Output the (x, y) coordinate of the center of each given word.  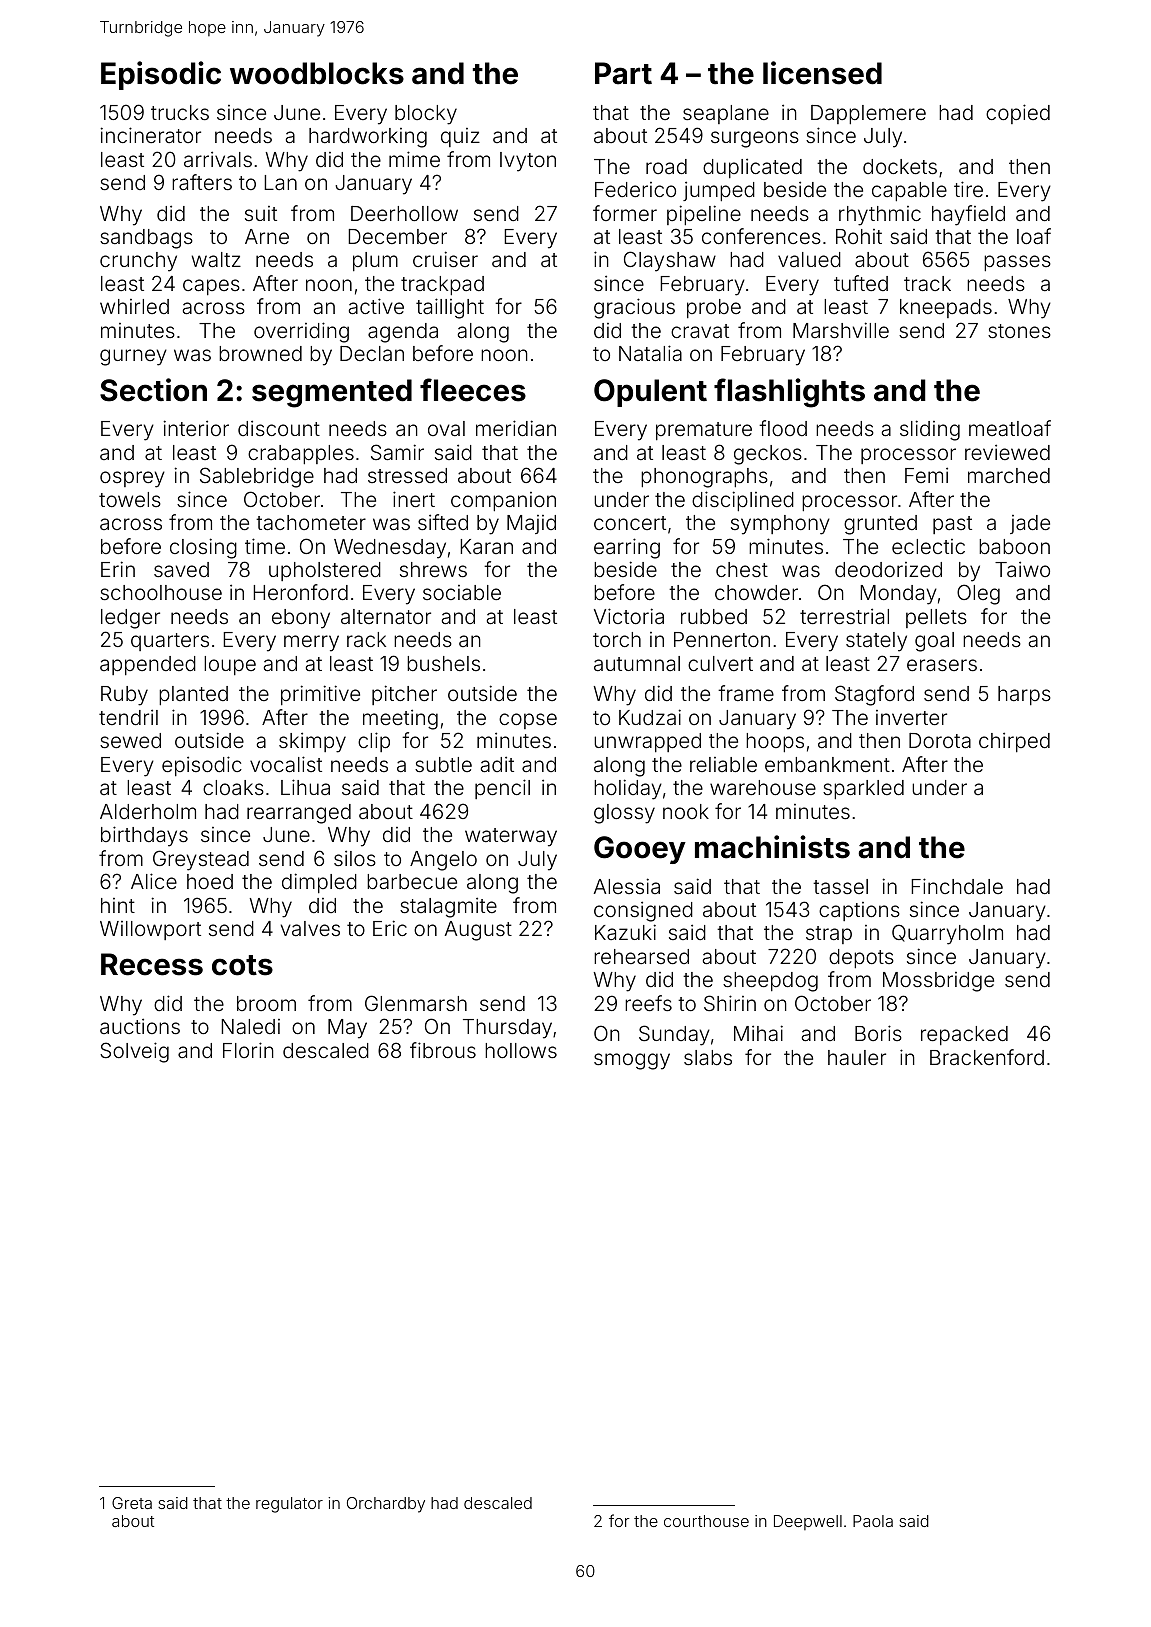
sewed (130, 740)
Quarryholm (947, 934)
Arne (267, 236)
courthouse (706, 1521)
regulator (289, 1505)
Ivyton (528, 162)
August (478, 931)
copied (1018, 114)
